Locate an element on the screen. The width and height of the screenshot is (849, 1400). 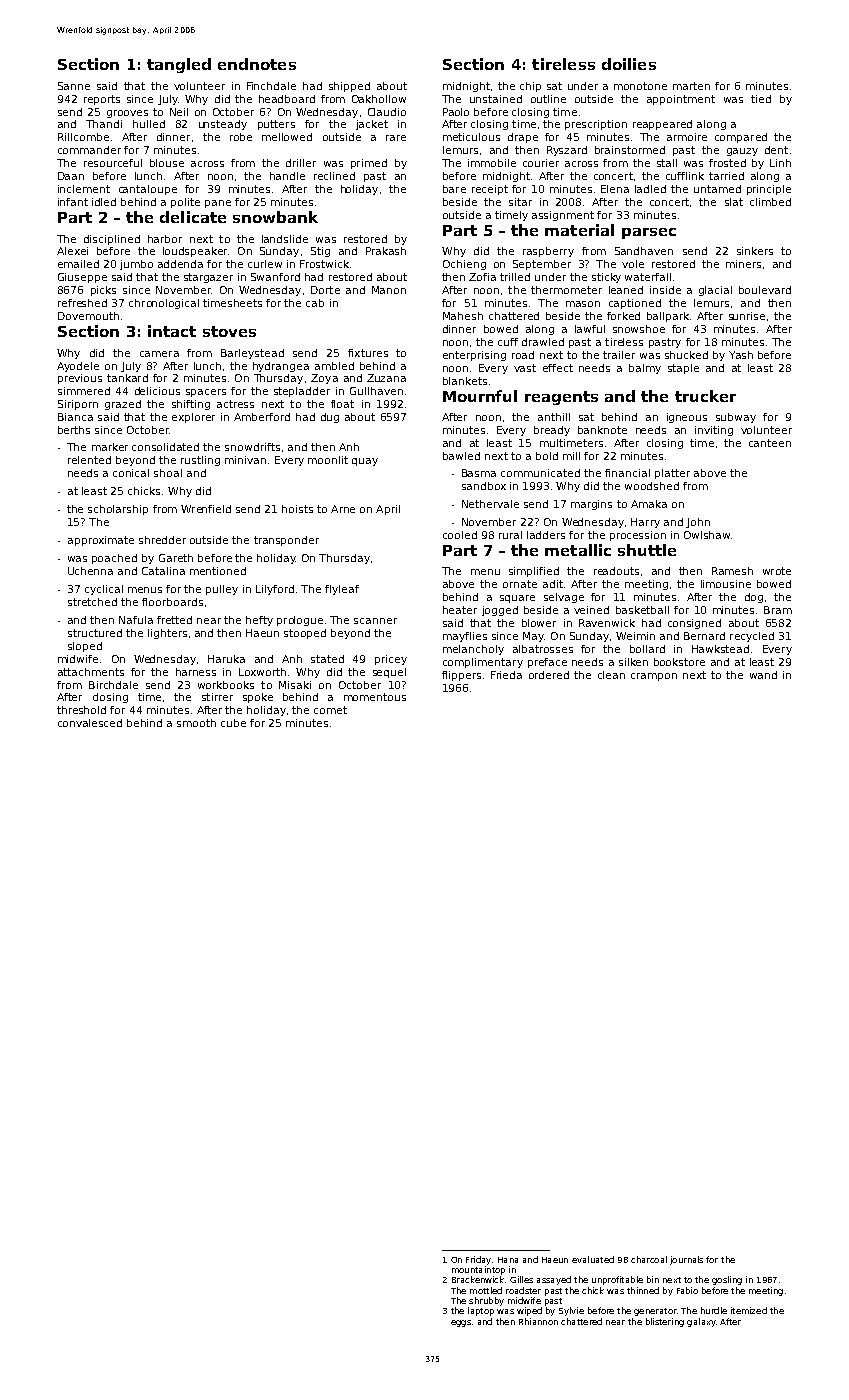
bready is located at coordinates (552, 431).
